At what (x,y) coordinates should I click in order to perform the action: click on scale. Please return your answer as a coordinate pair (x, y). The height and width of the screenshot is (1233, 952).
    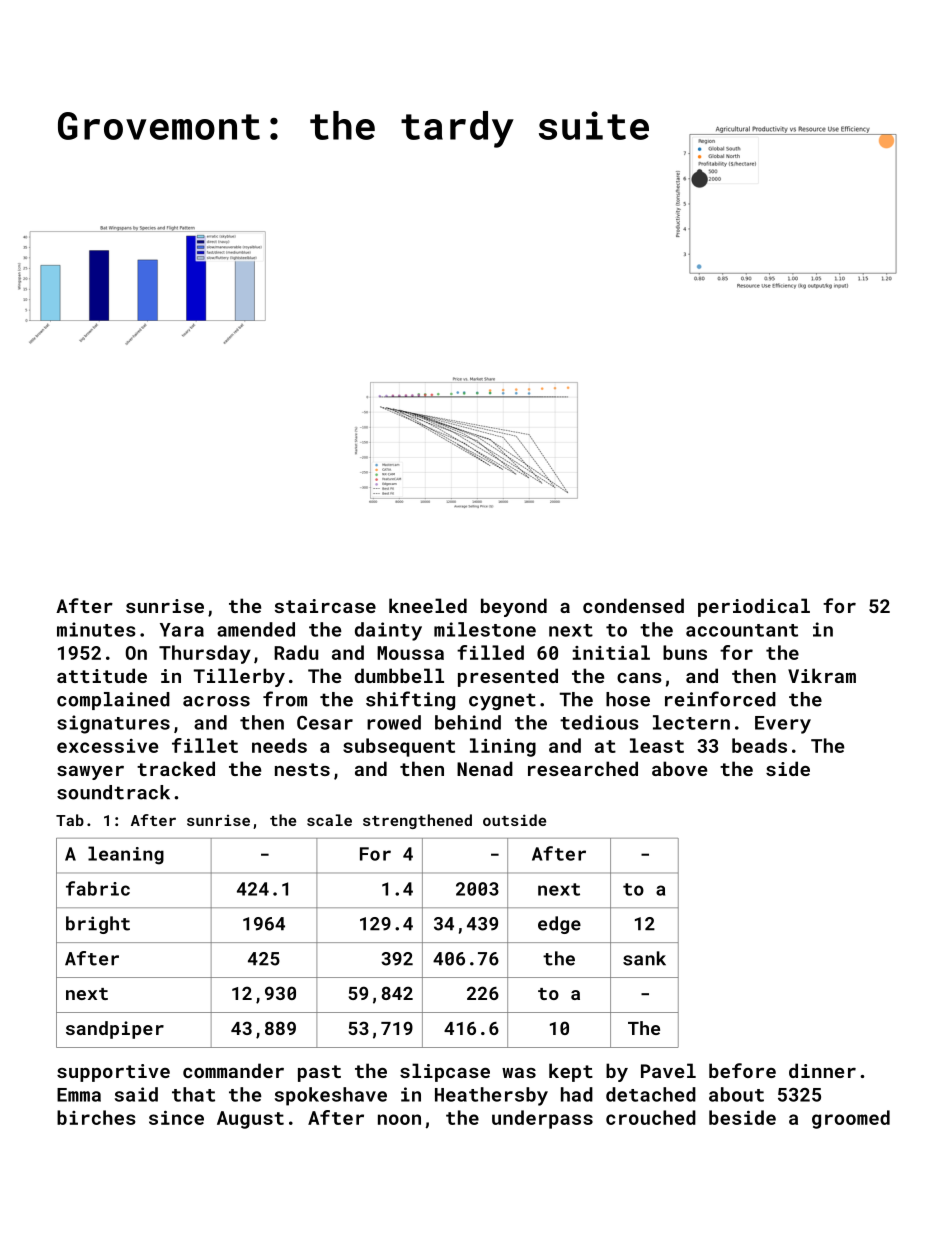
    Looking at the image, I should click on (329, 820).
